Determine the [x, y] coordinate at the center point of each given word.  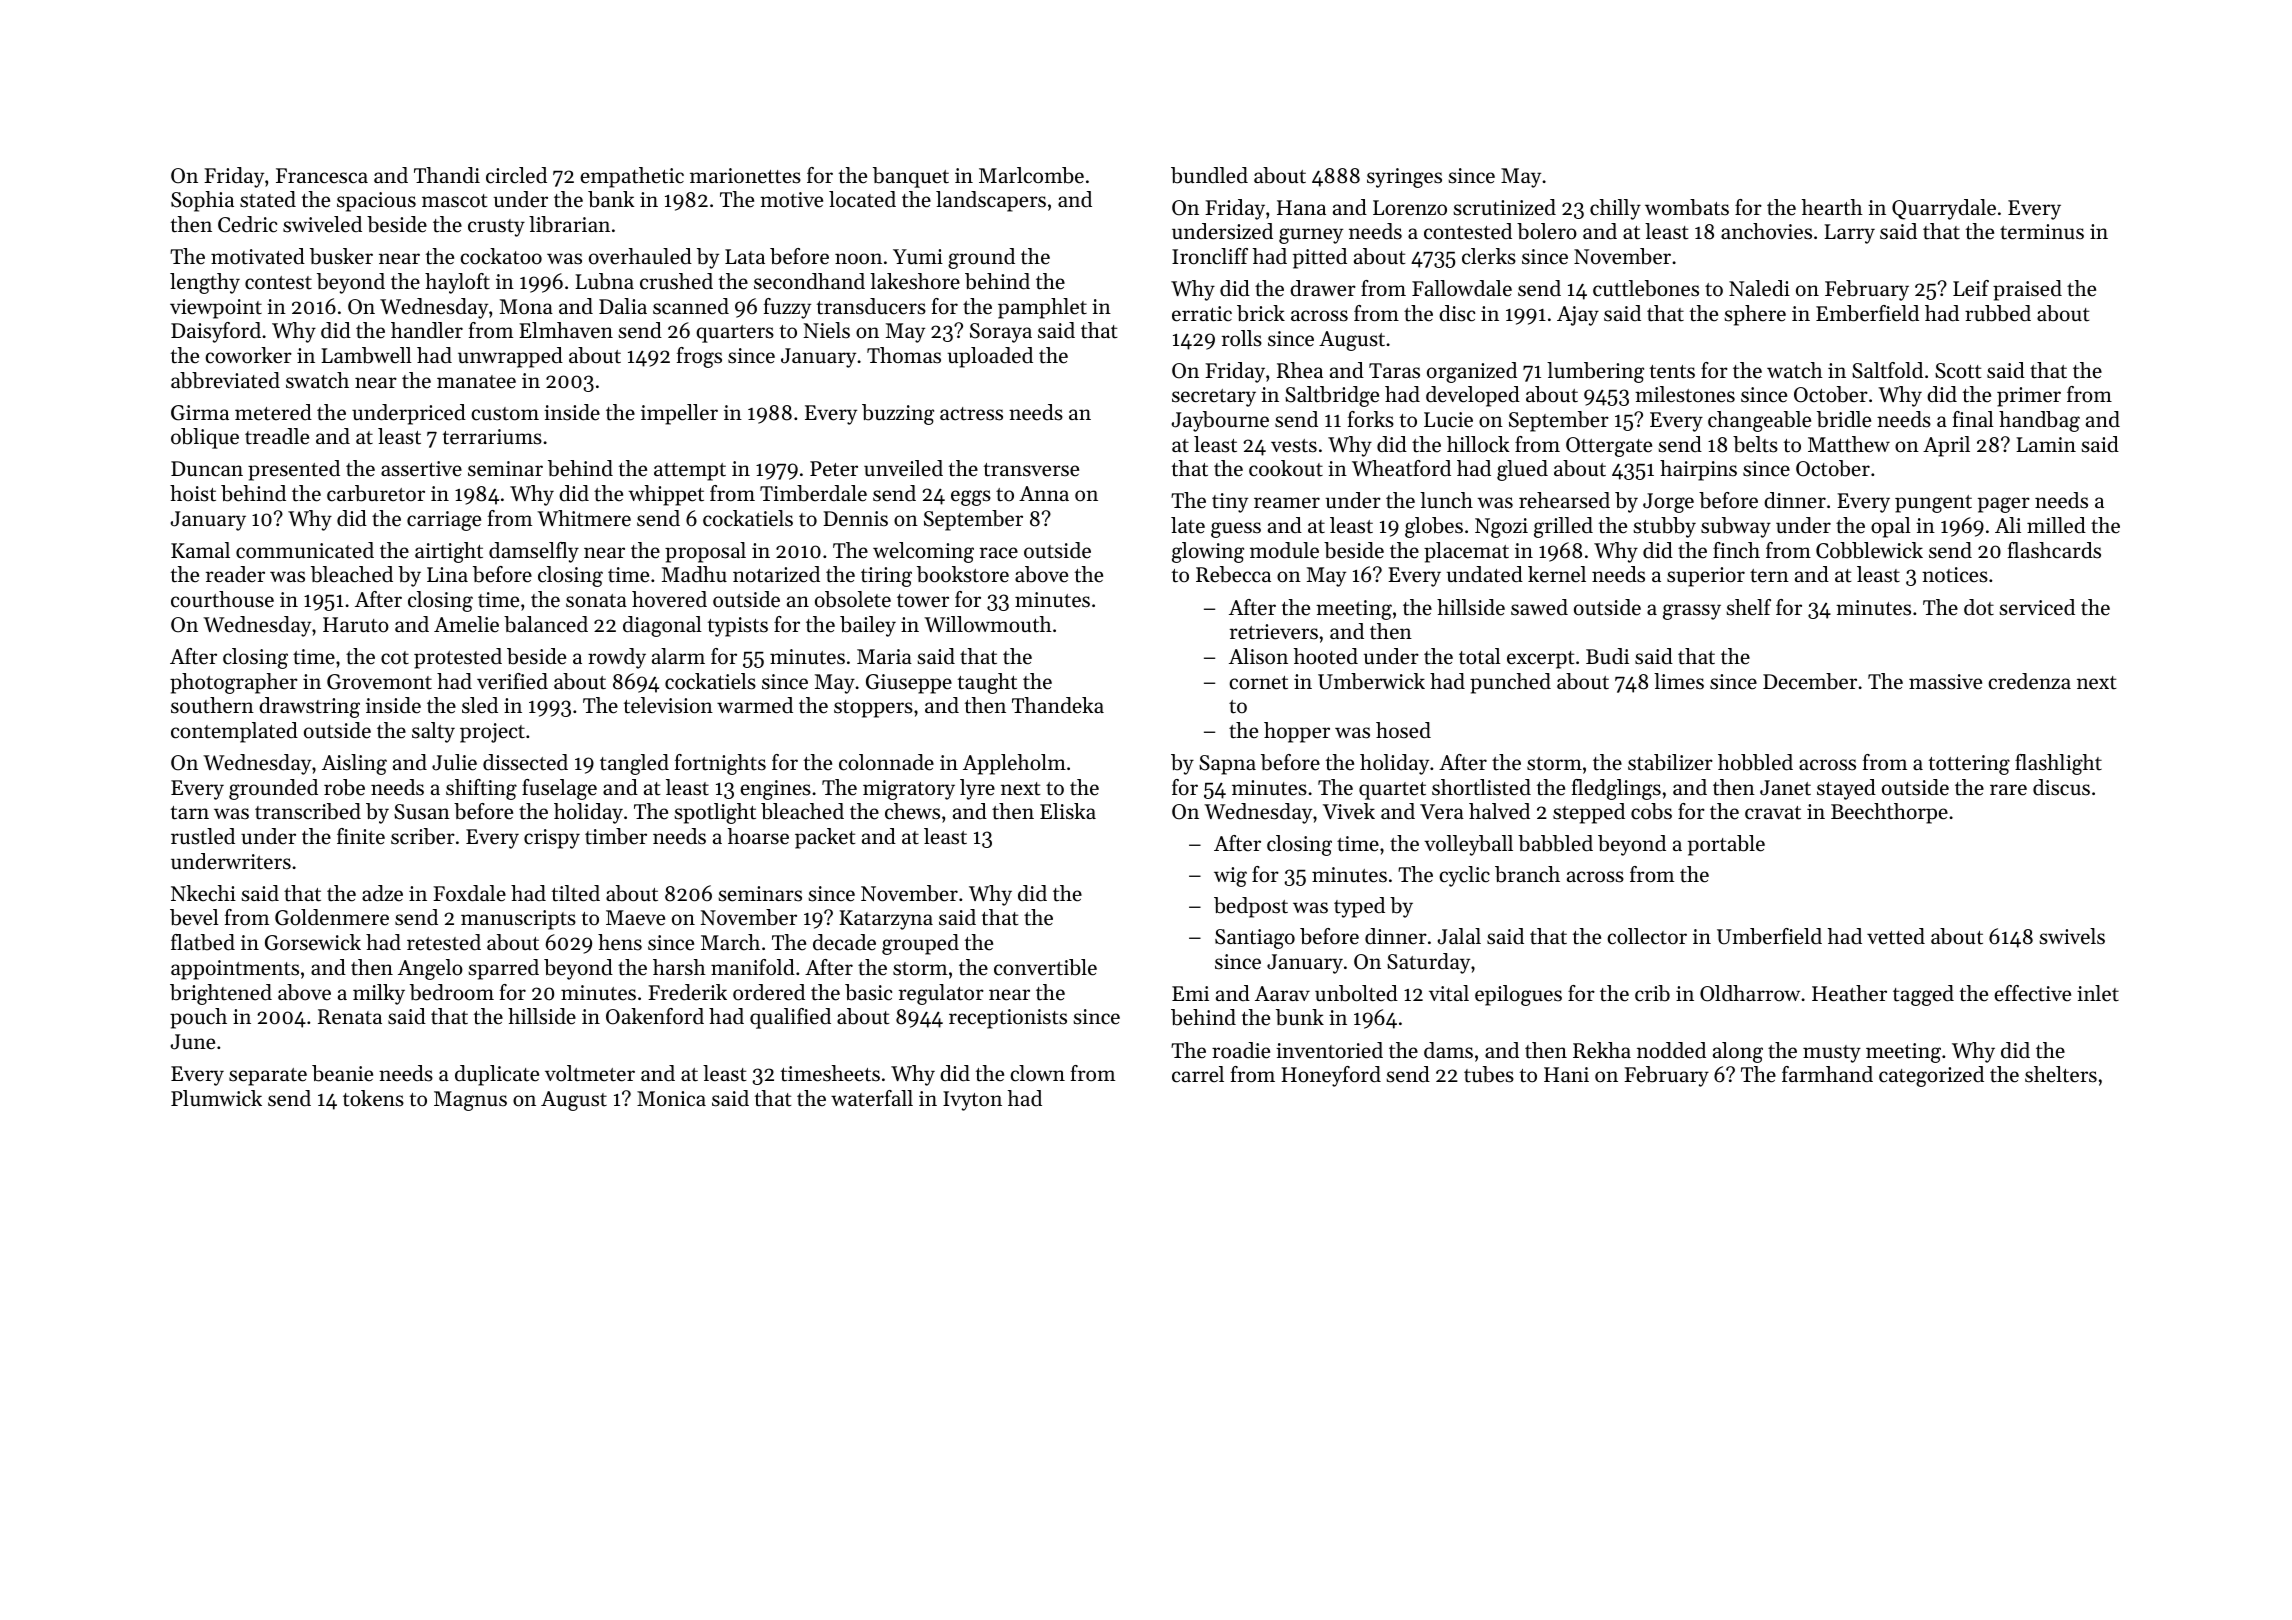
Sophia [202, 201]
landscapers [991, 201]
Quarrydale [1944, 209]
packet [825, 838]
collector [1647, 936]
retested [444, 942]
